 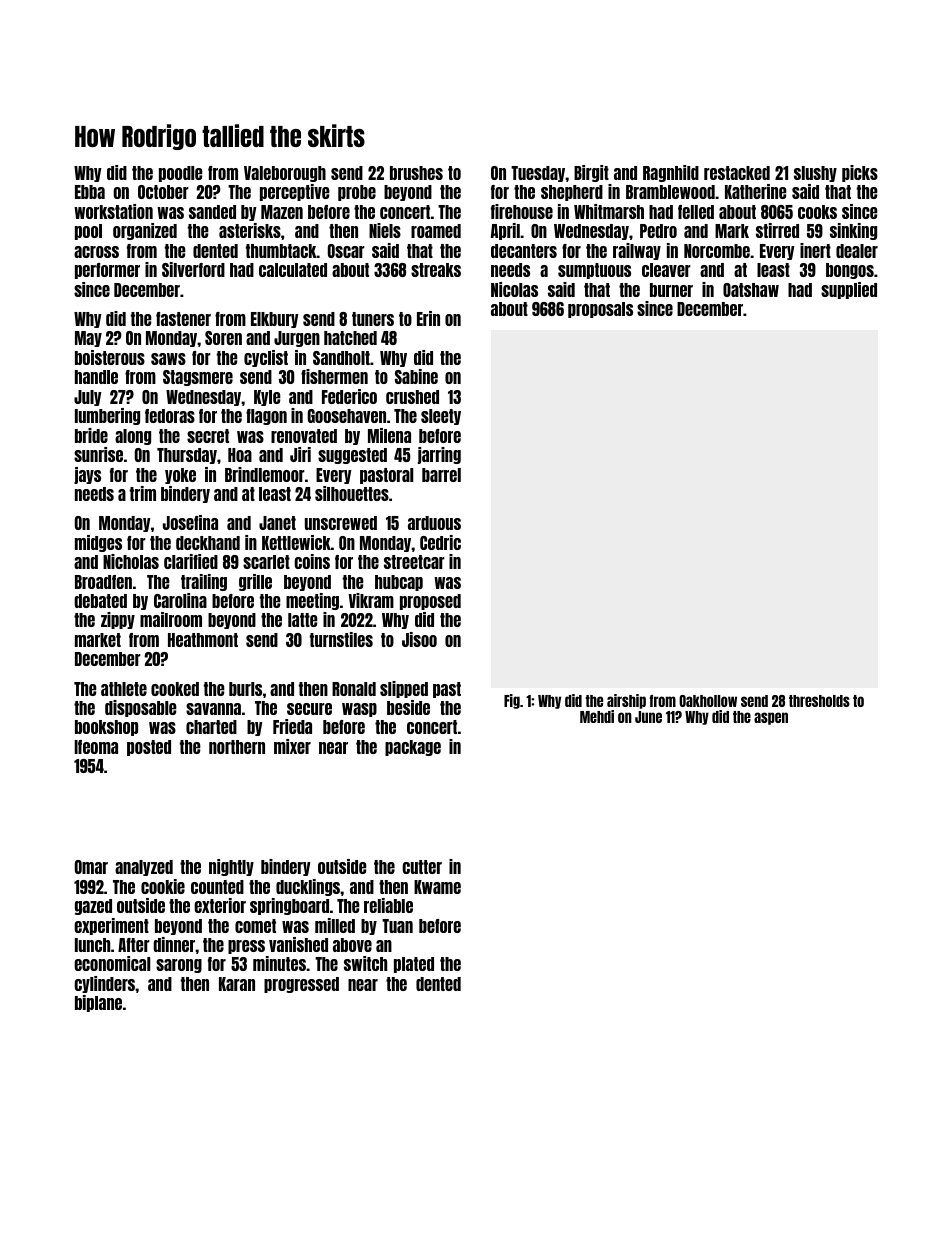 I want to click on Valeborough, so click(x=285, y=174).
